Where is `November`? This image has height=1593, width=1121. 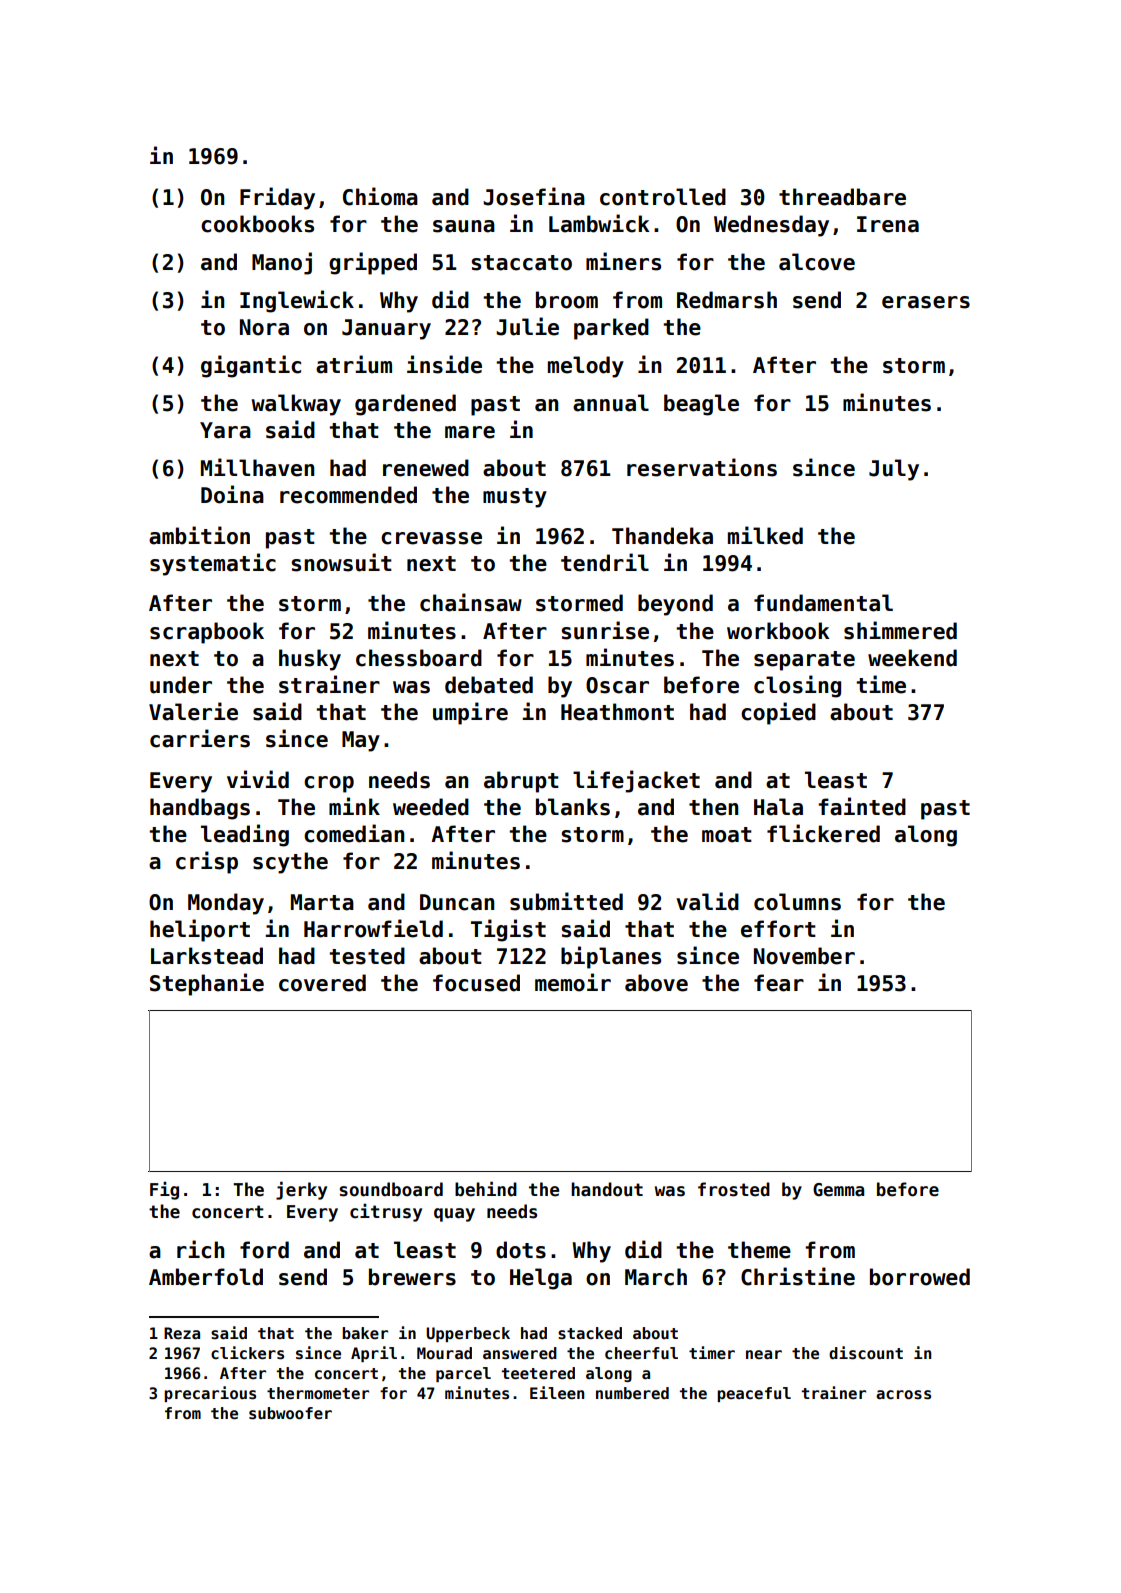 November is located at coordinates (804, 956).
